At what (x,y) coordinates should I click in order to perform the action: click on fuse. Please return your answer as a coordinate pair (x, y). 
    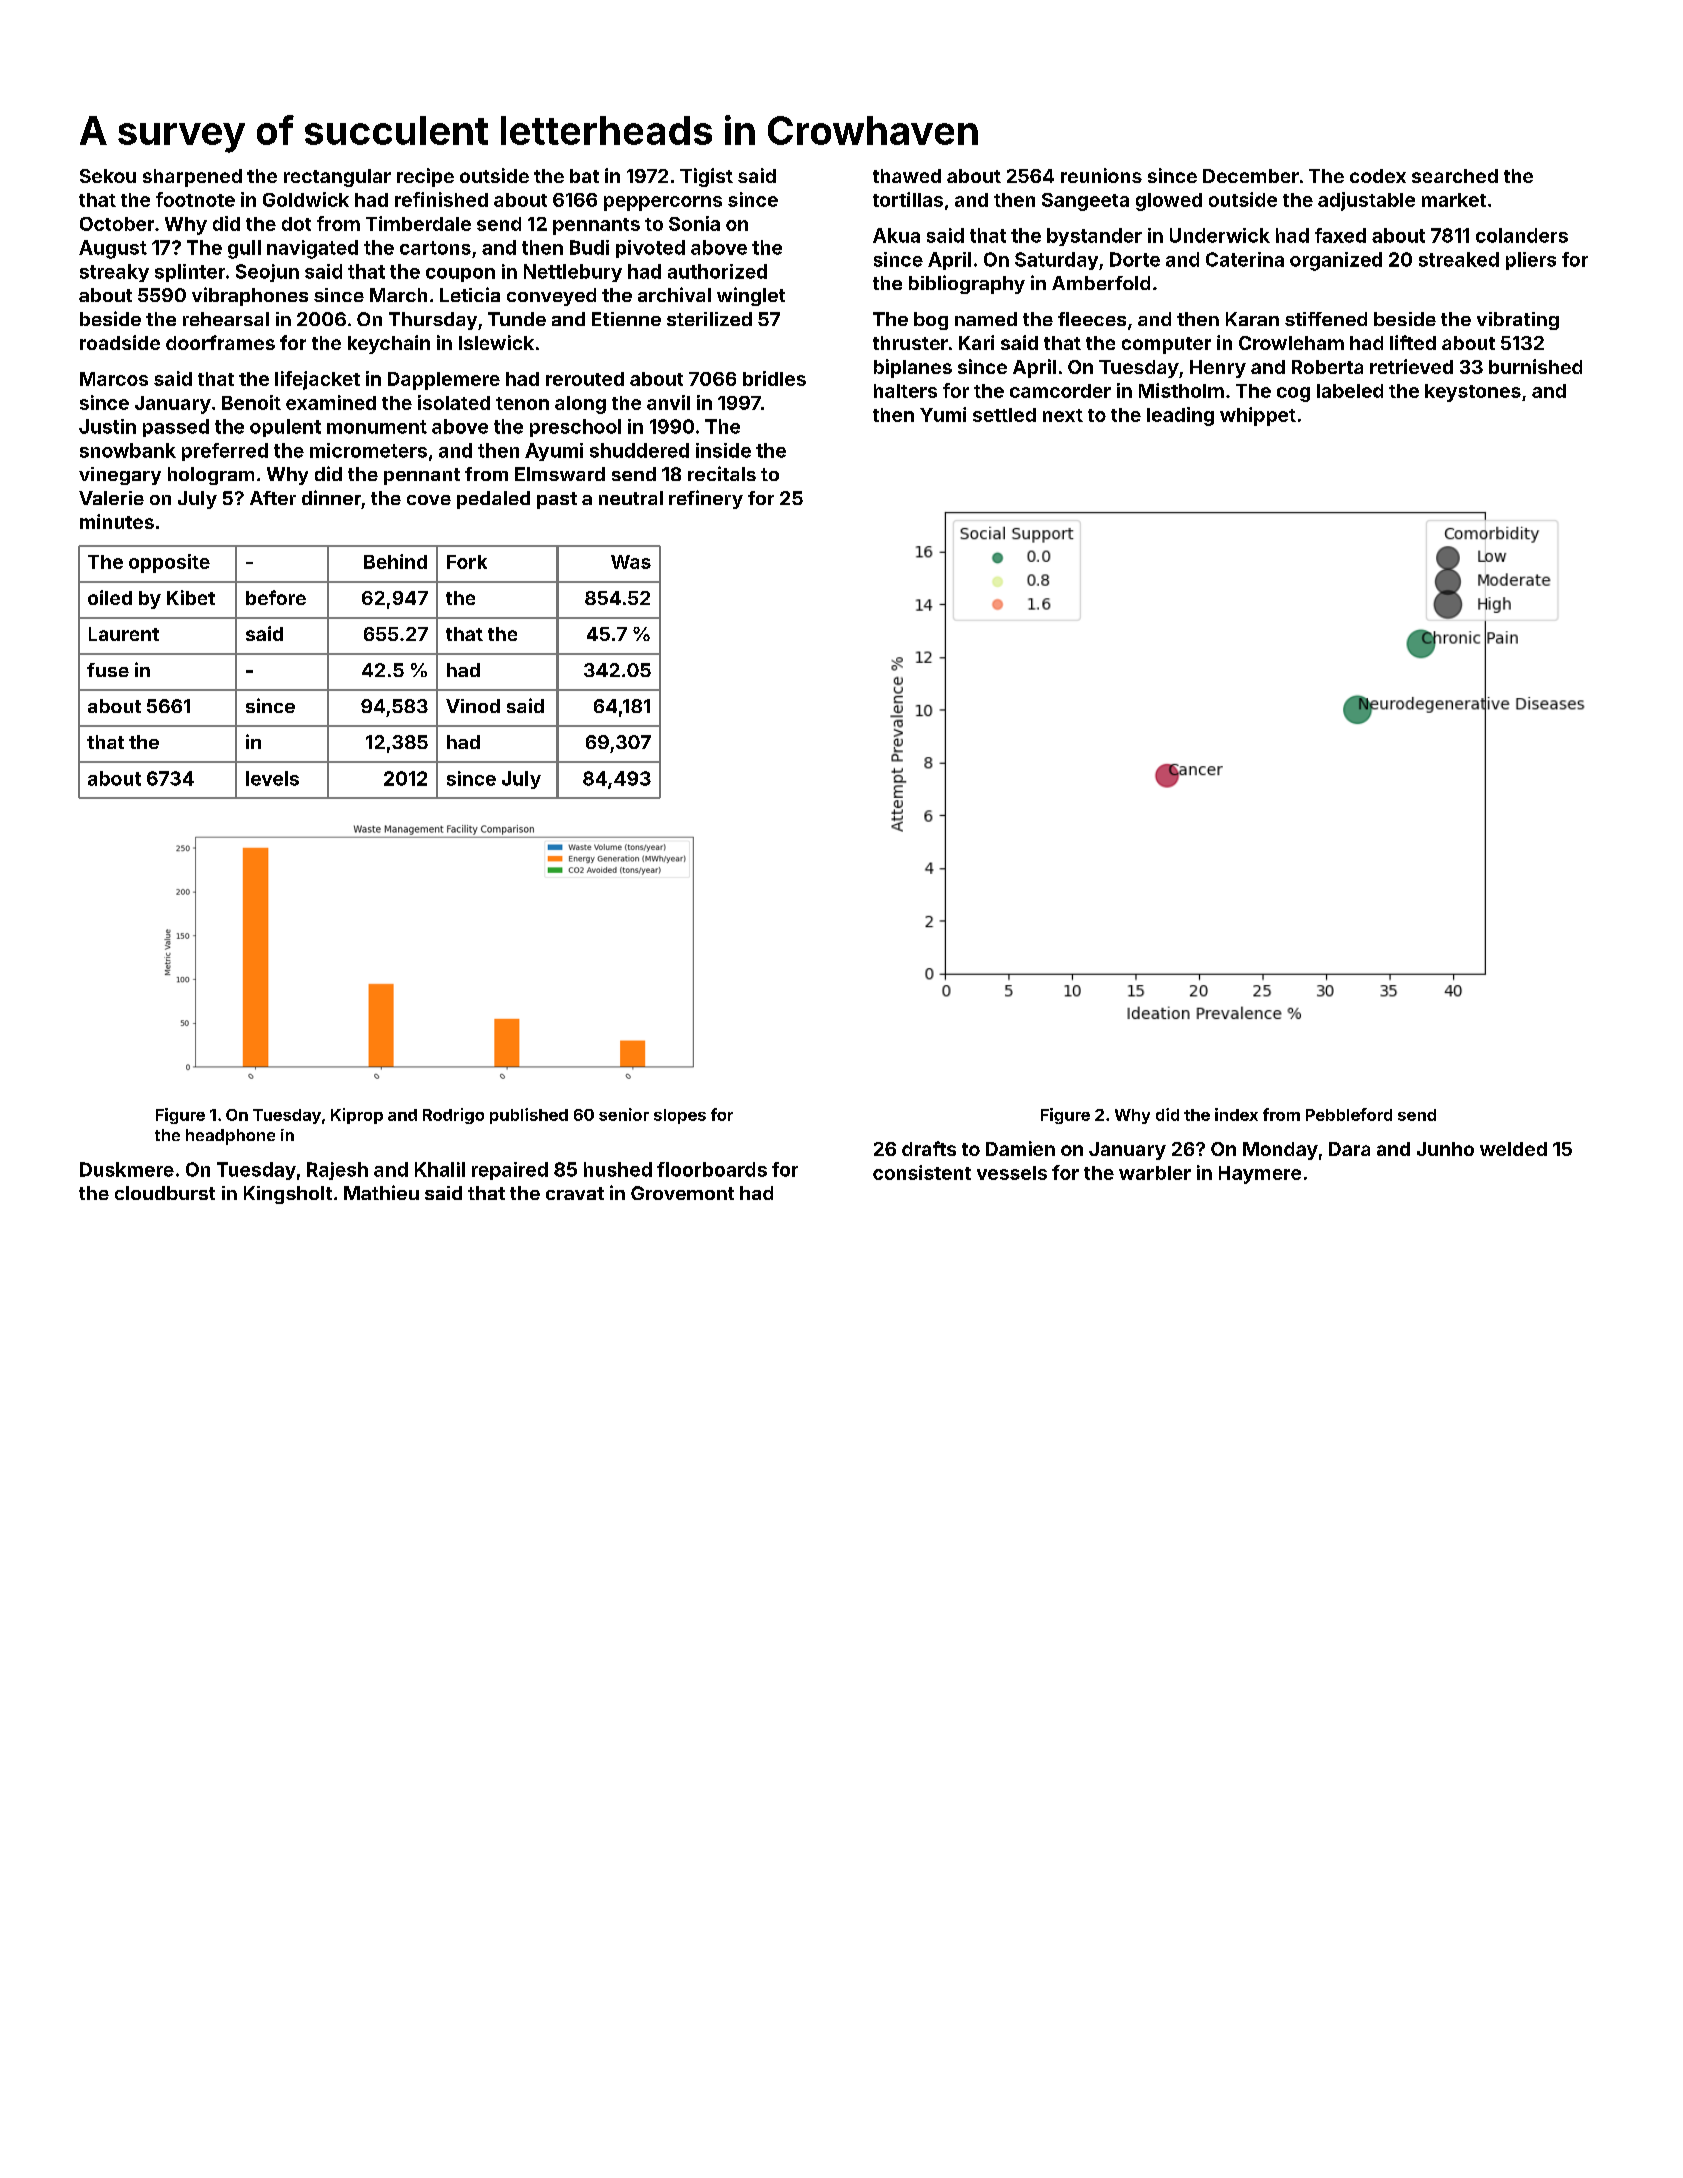
    Looking at the image, I should click on (108, 670).
